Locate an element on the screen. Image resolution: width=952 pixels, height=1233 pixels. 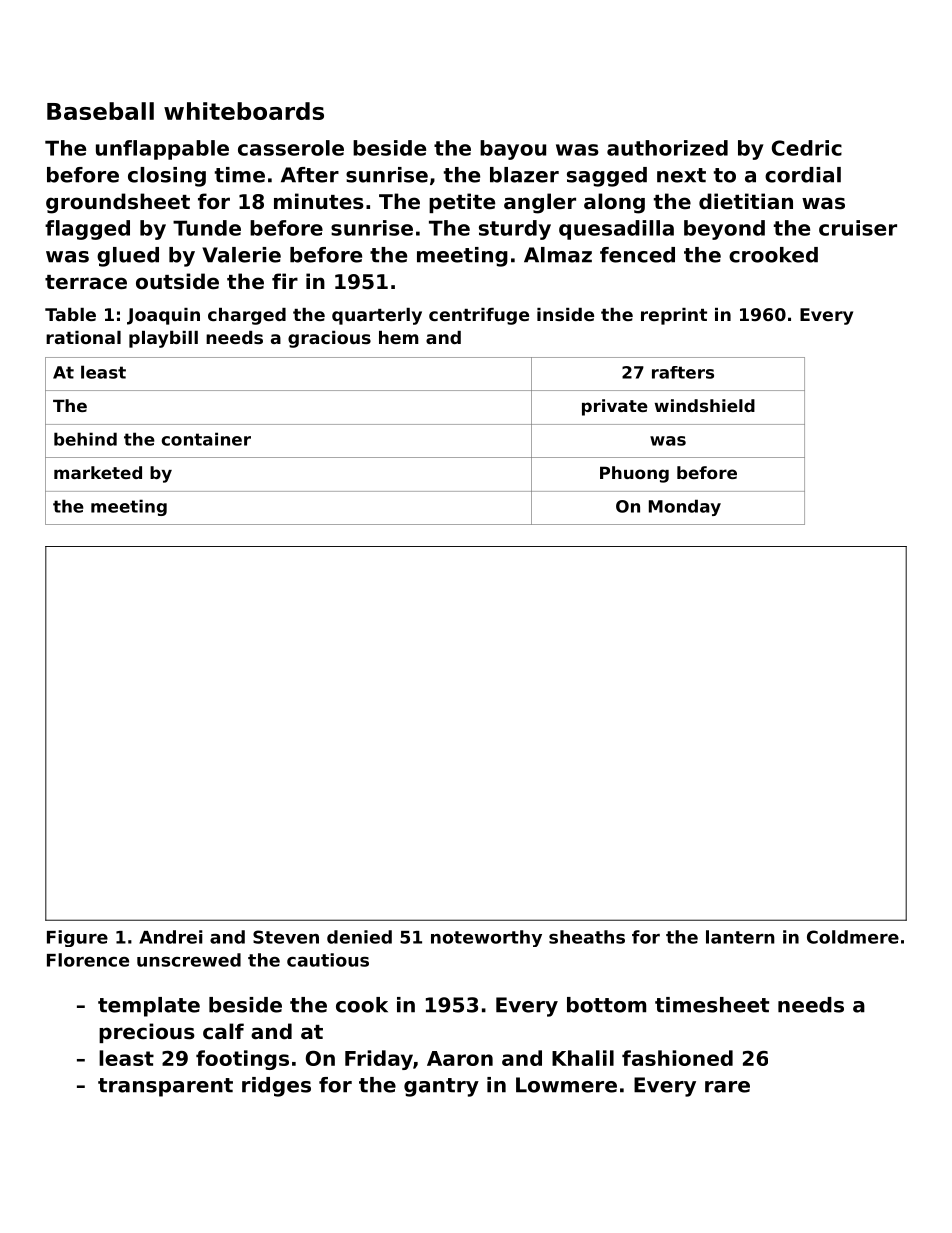
marketed is located at coordinates (98, 472).
